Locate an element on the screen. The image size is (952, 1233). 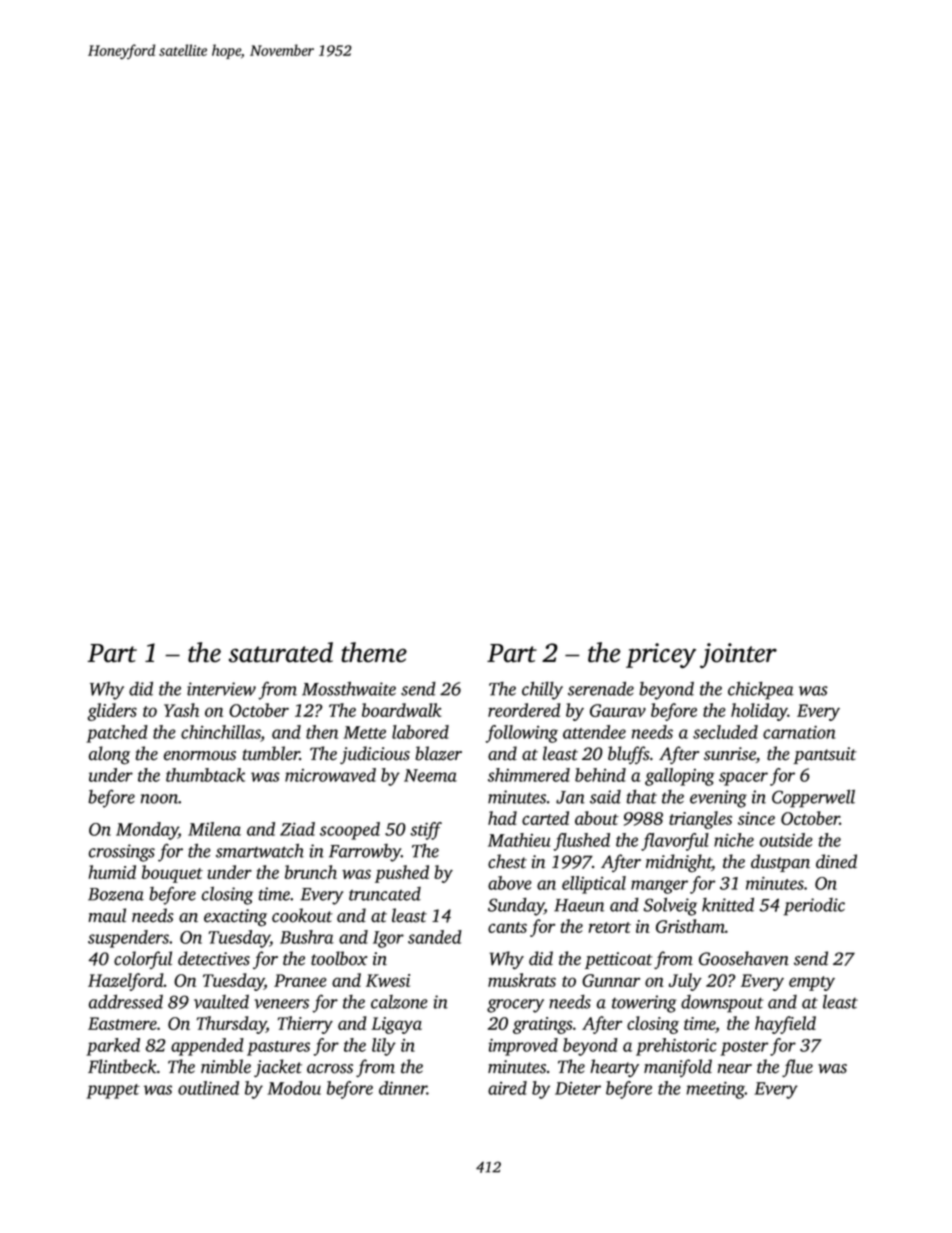
pricey is located at coordinates (661, 656).
